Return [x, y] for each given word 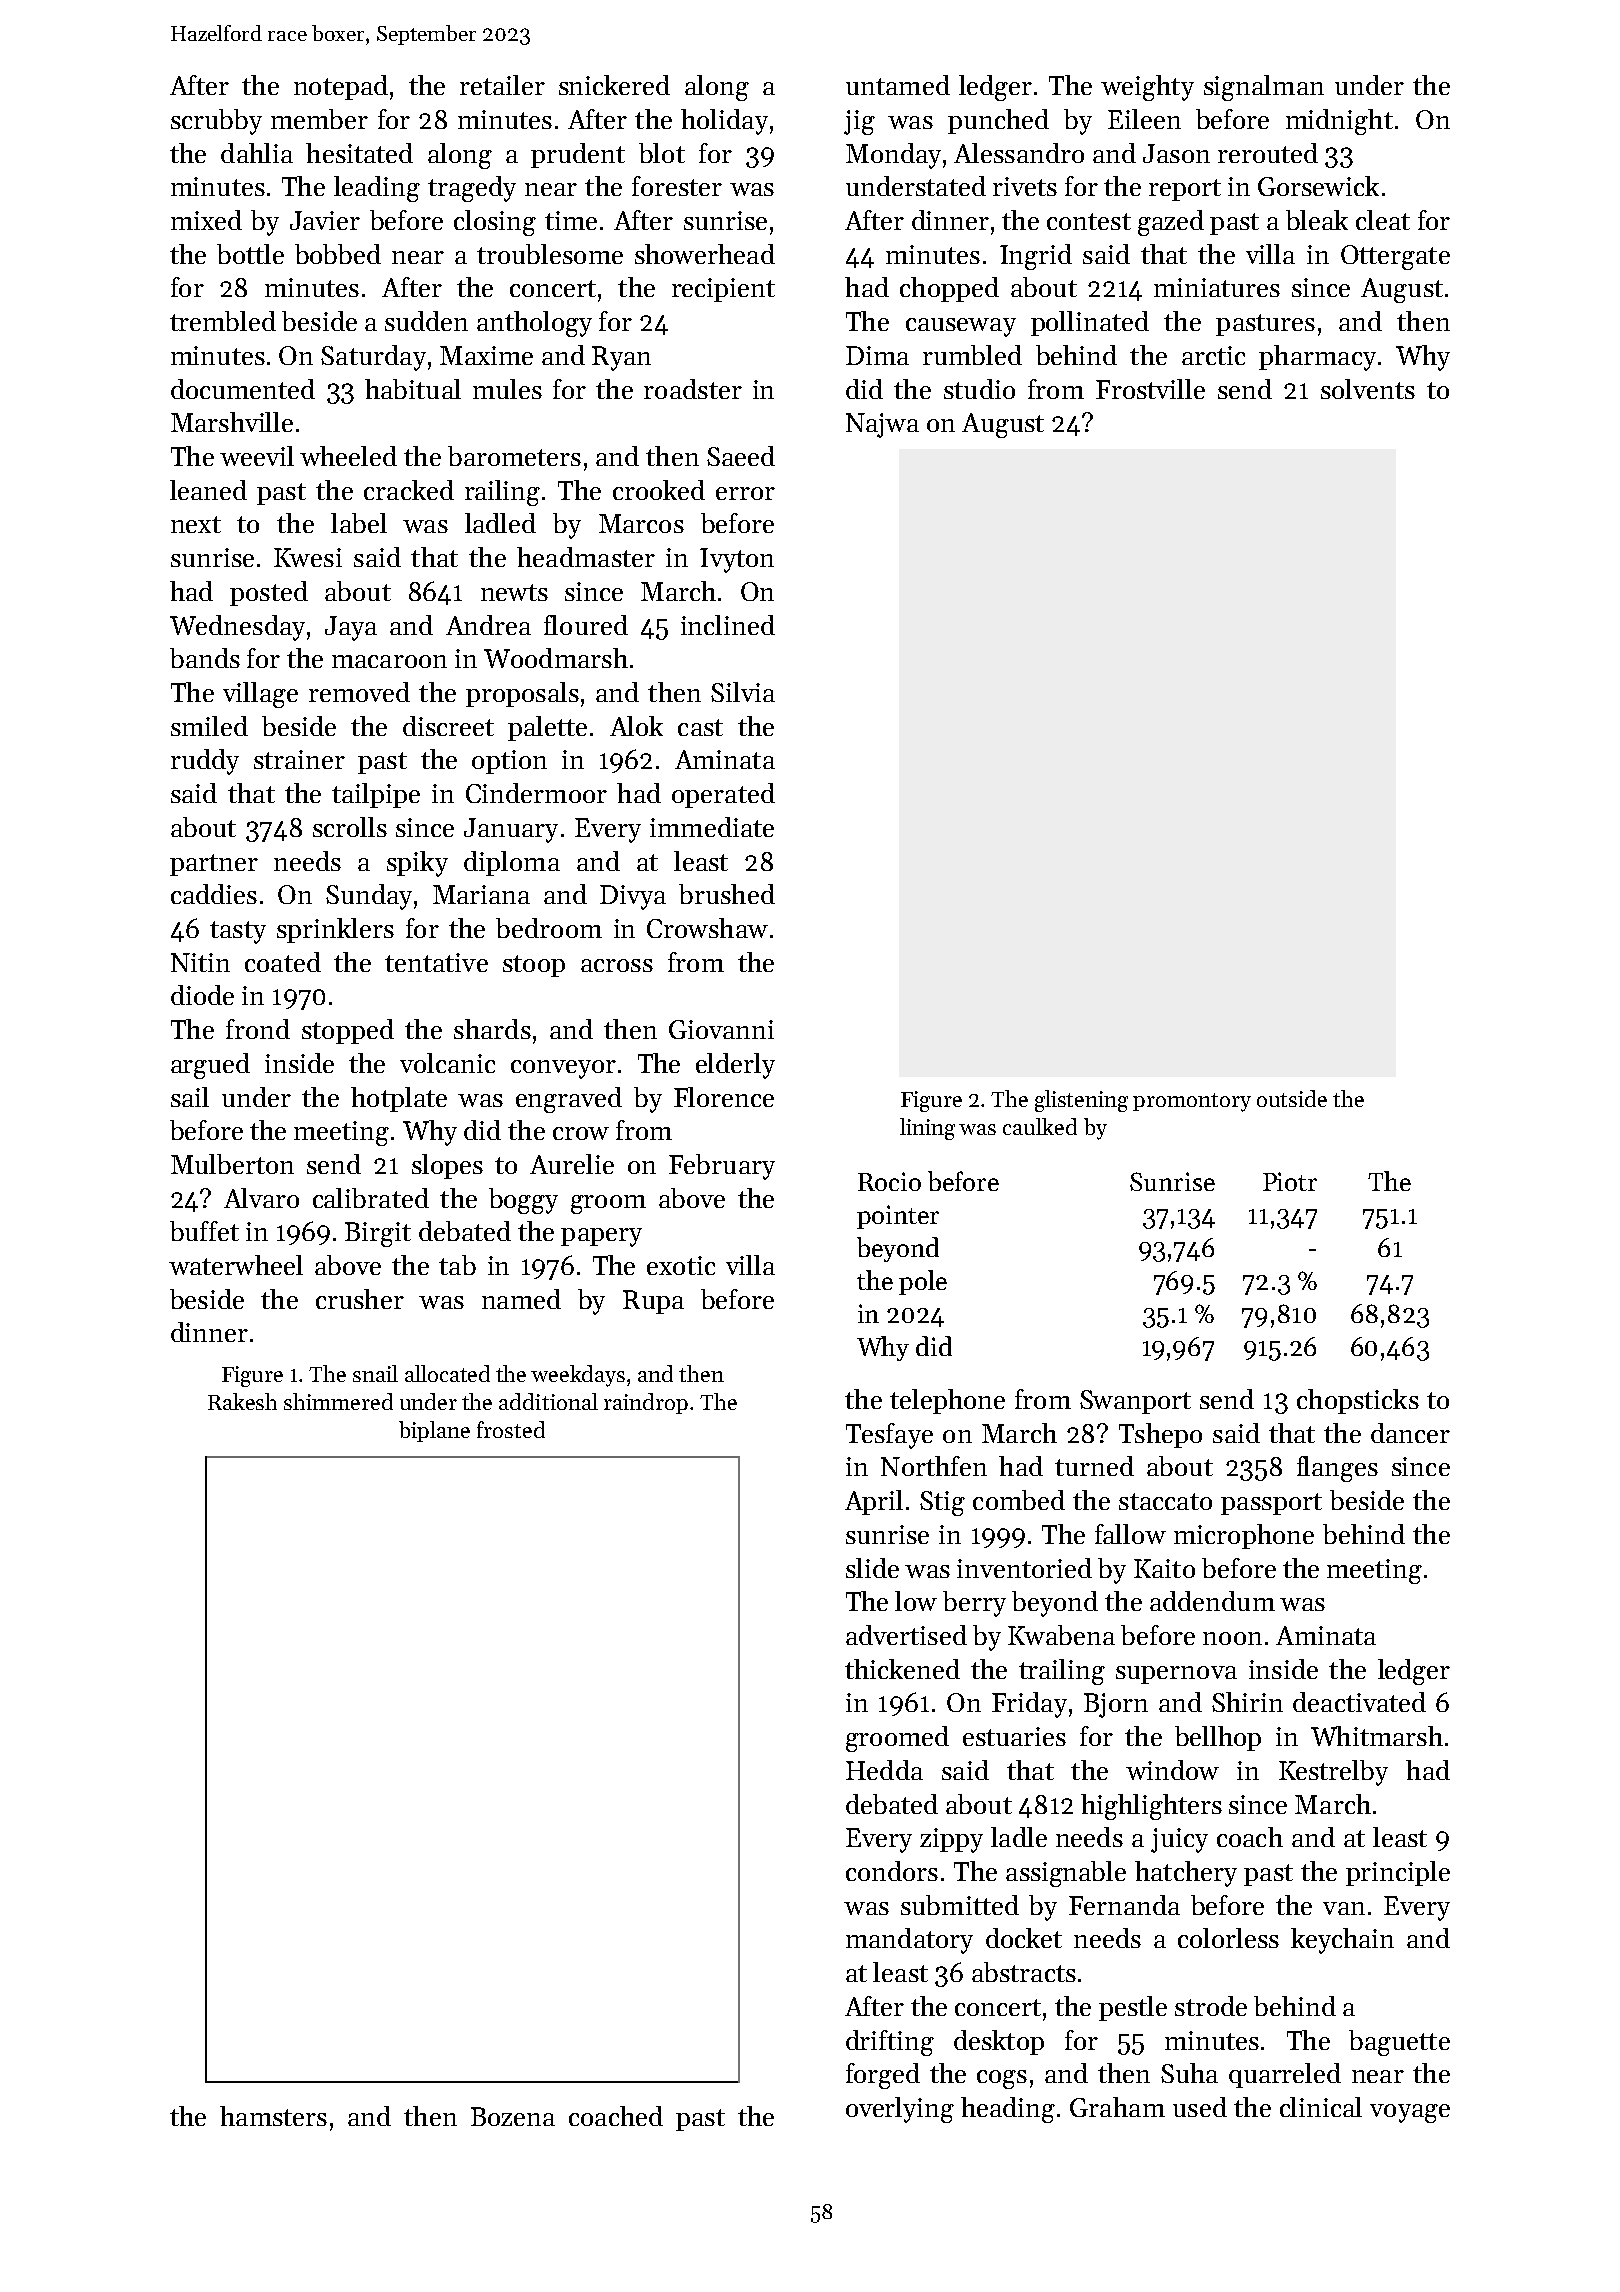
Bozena [513, 2116]
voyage [1410, 2113]
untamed [898, 85]
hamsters [273, 2116]
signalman [1264, 88]
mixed [206, 220]
